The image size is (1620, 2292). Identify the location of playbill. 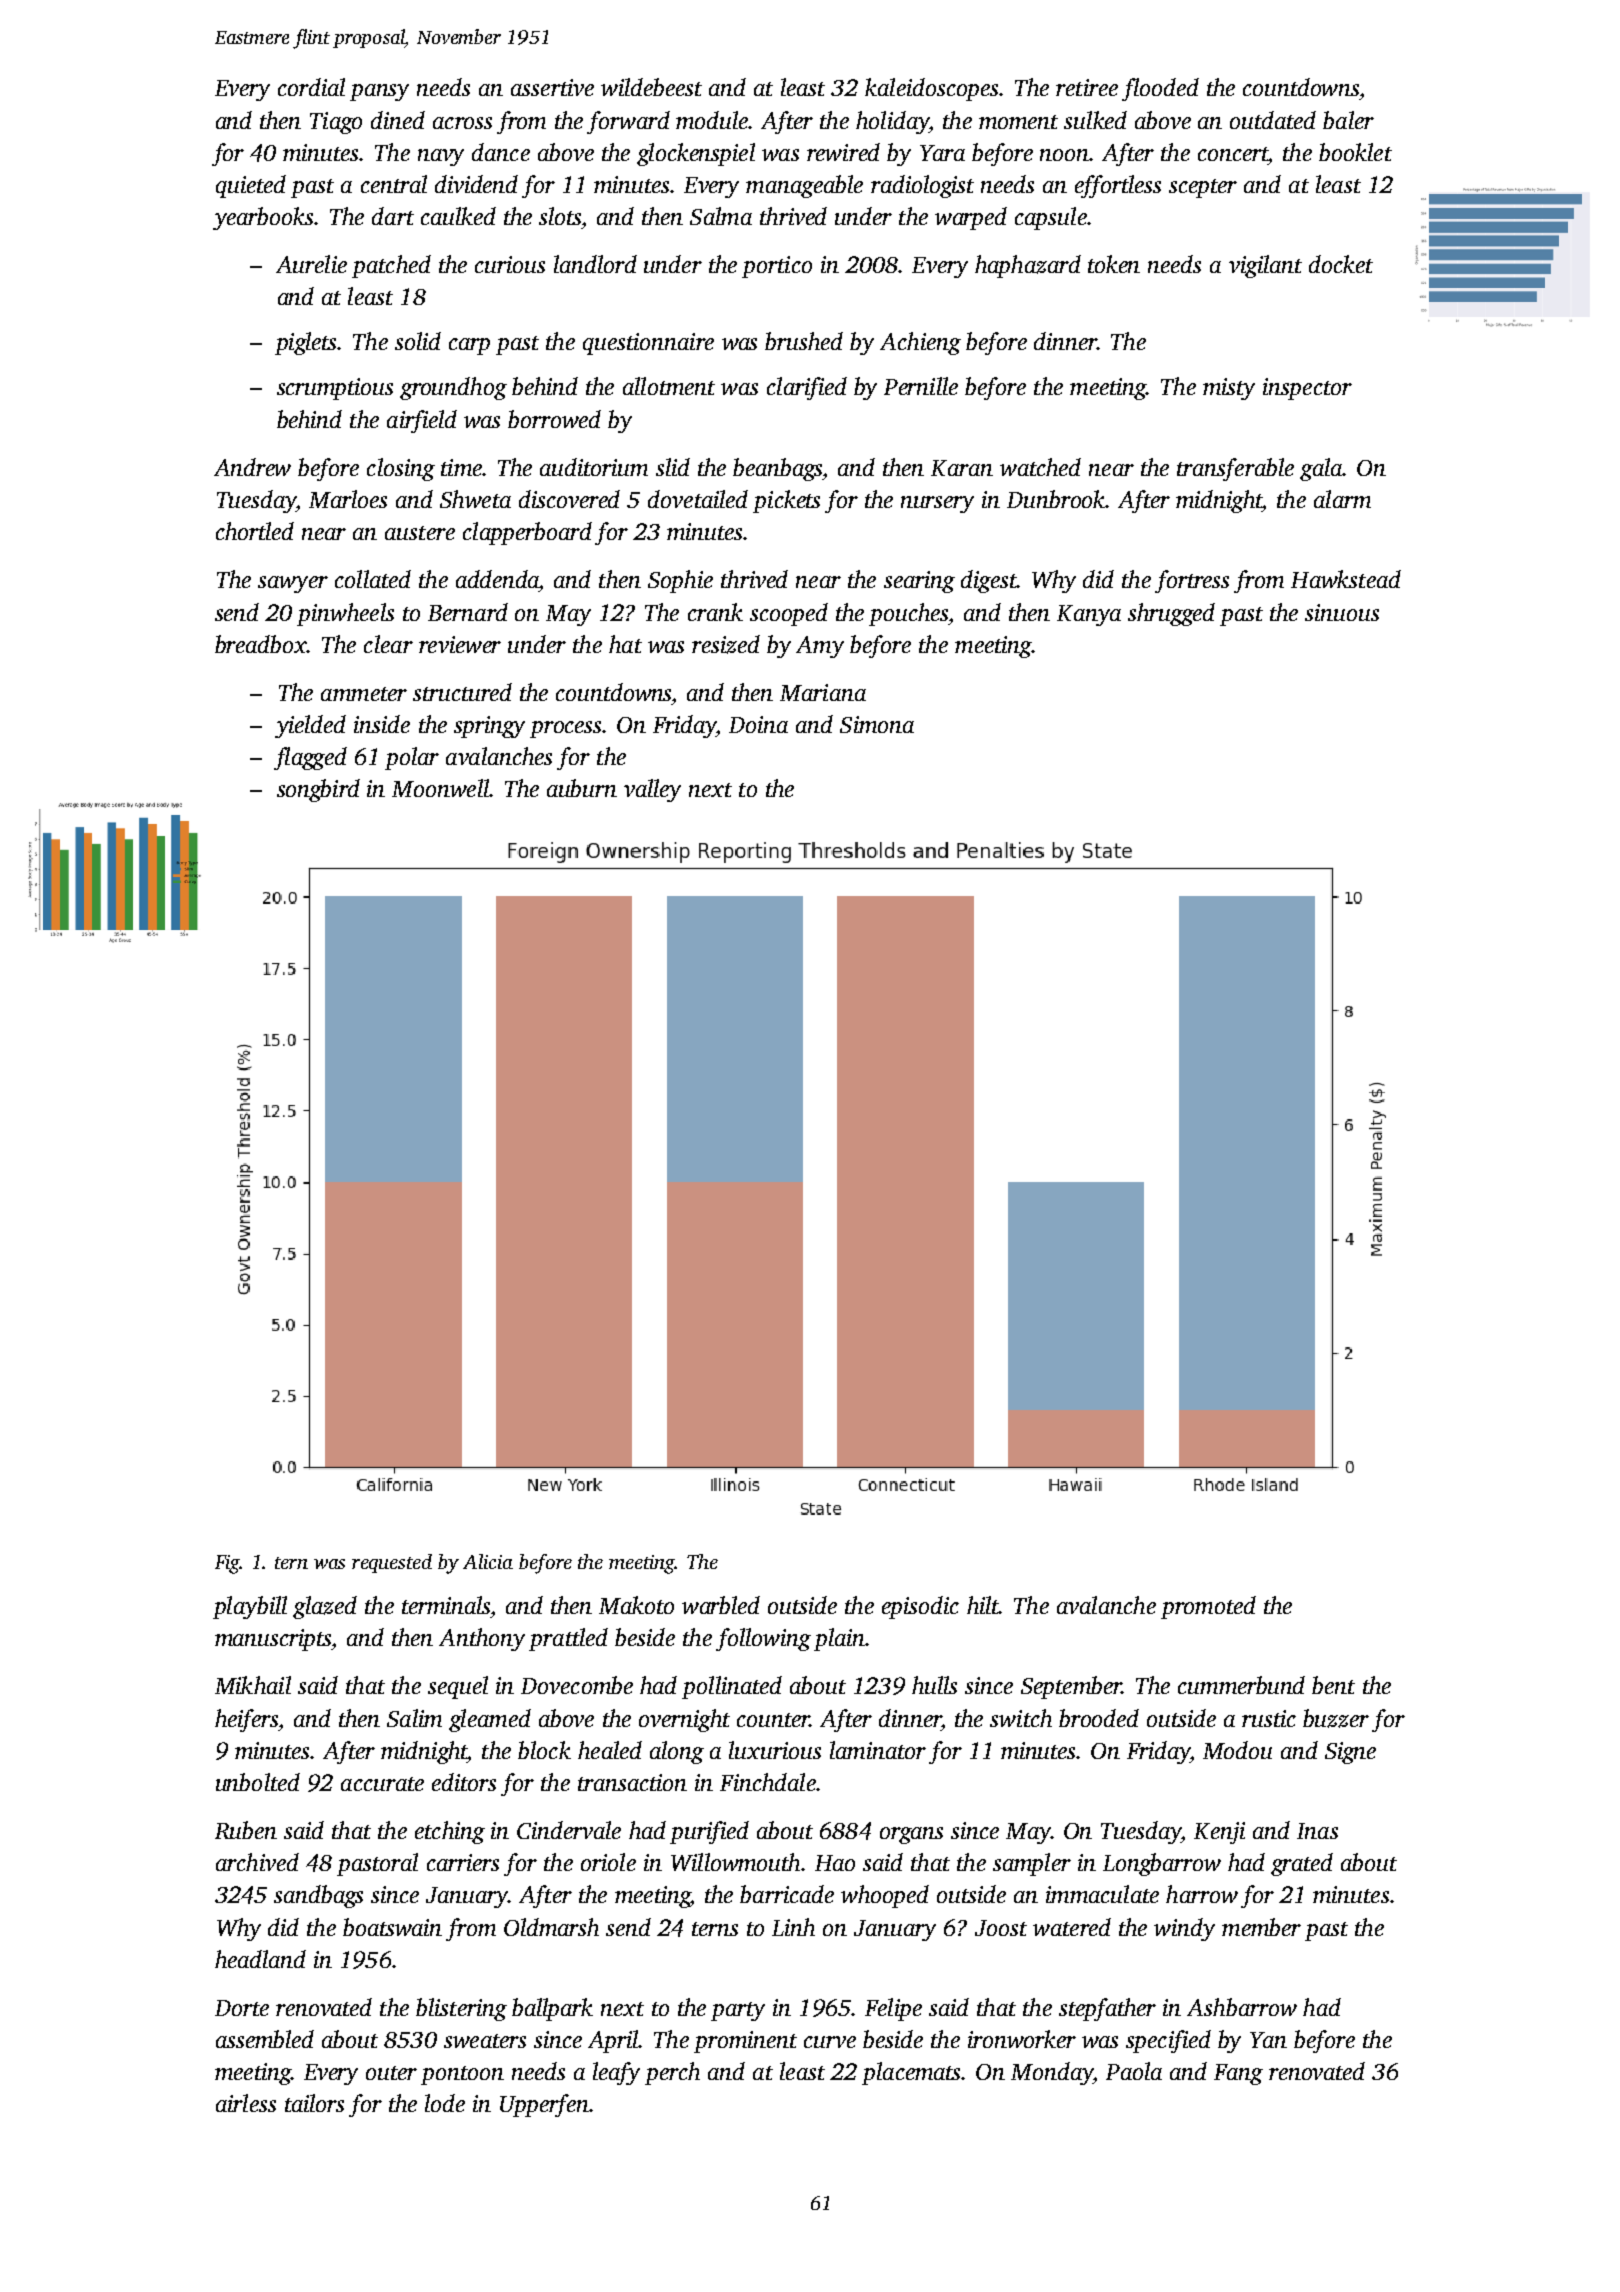
(250, 1607).
